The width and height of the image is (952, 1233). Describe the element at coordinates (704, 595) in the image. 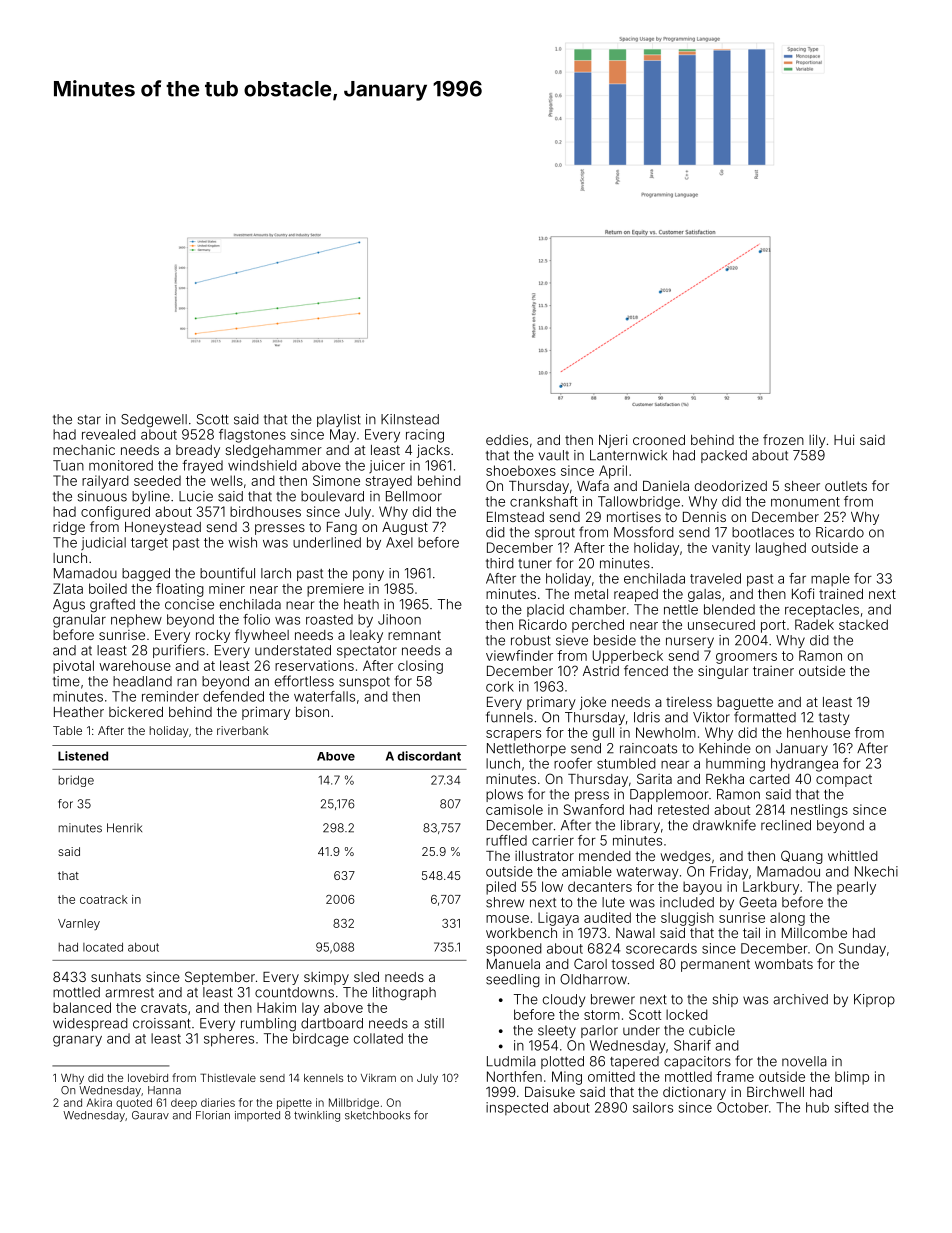

I see `galas` at that location.
